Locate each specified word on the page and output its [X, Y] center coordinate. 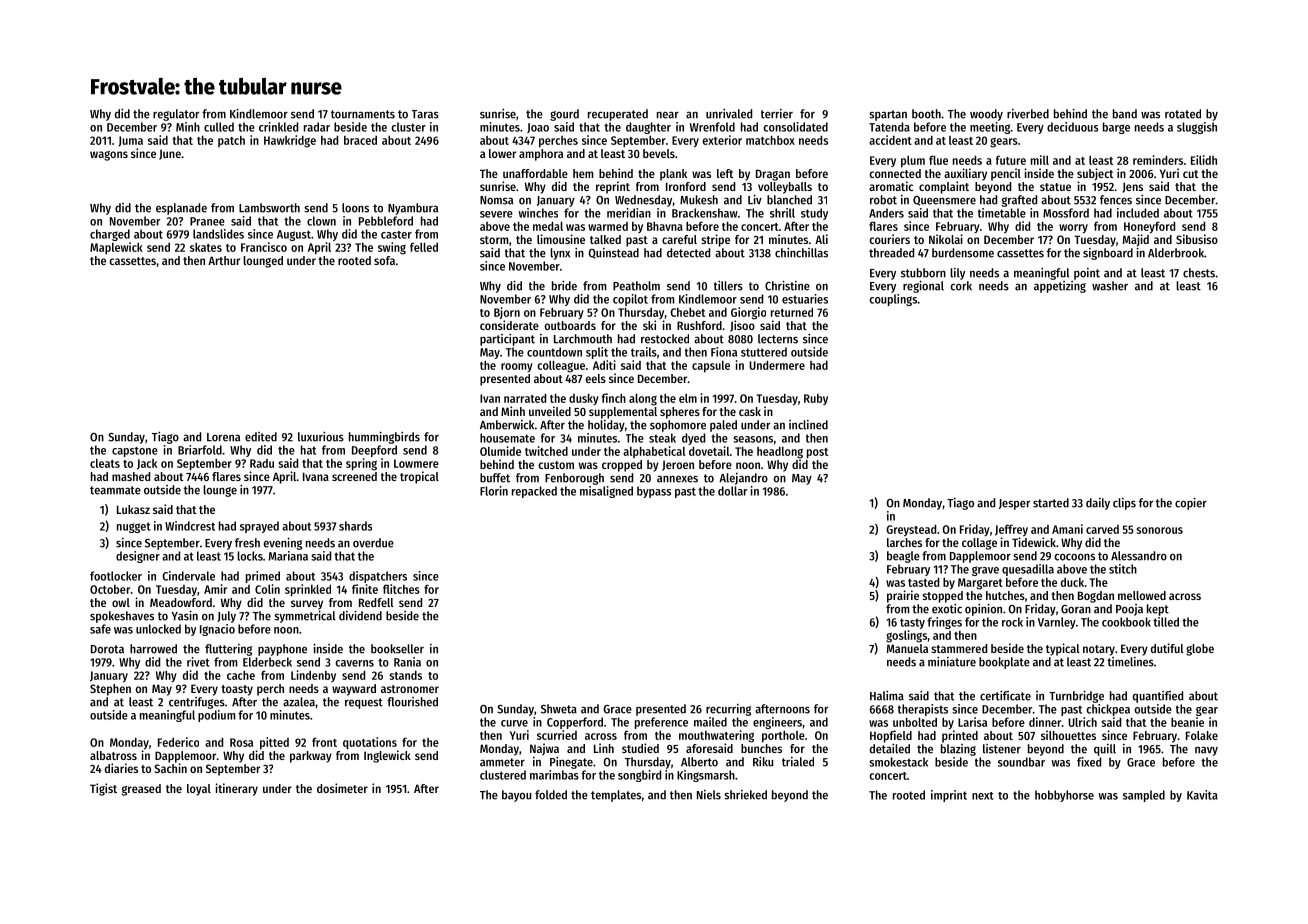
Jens [1132, 187]
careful [679, 239]
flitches [401, 589]
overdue [373, 543]
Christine [787, 285]
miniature [952, 662]
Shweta [559, 709]
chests [1199, 273]
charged [110, 235]
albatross [113, 755]
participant [507, 340]
